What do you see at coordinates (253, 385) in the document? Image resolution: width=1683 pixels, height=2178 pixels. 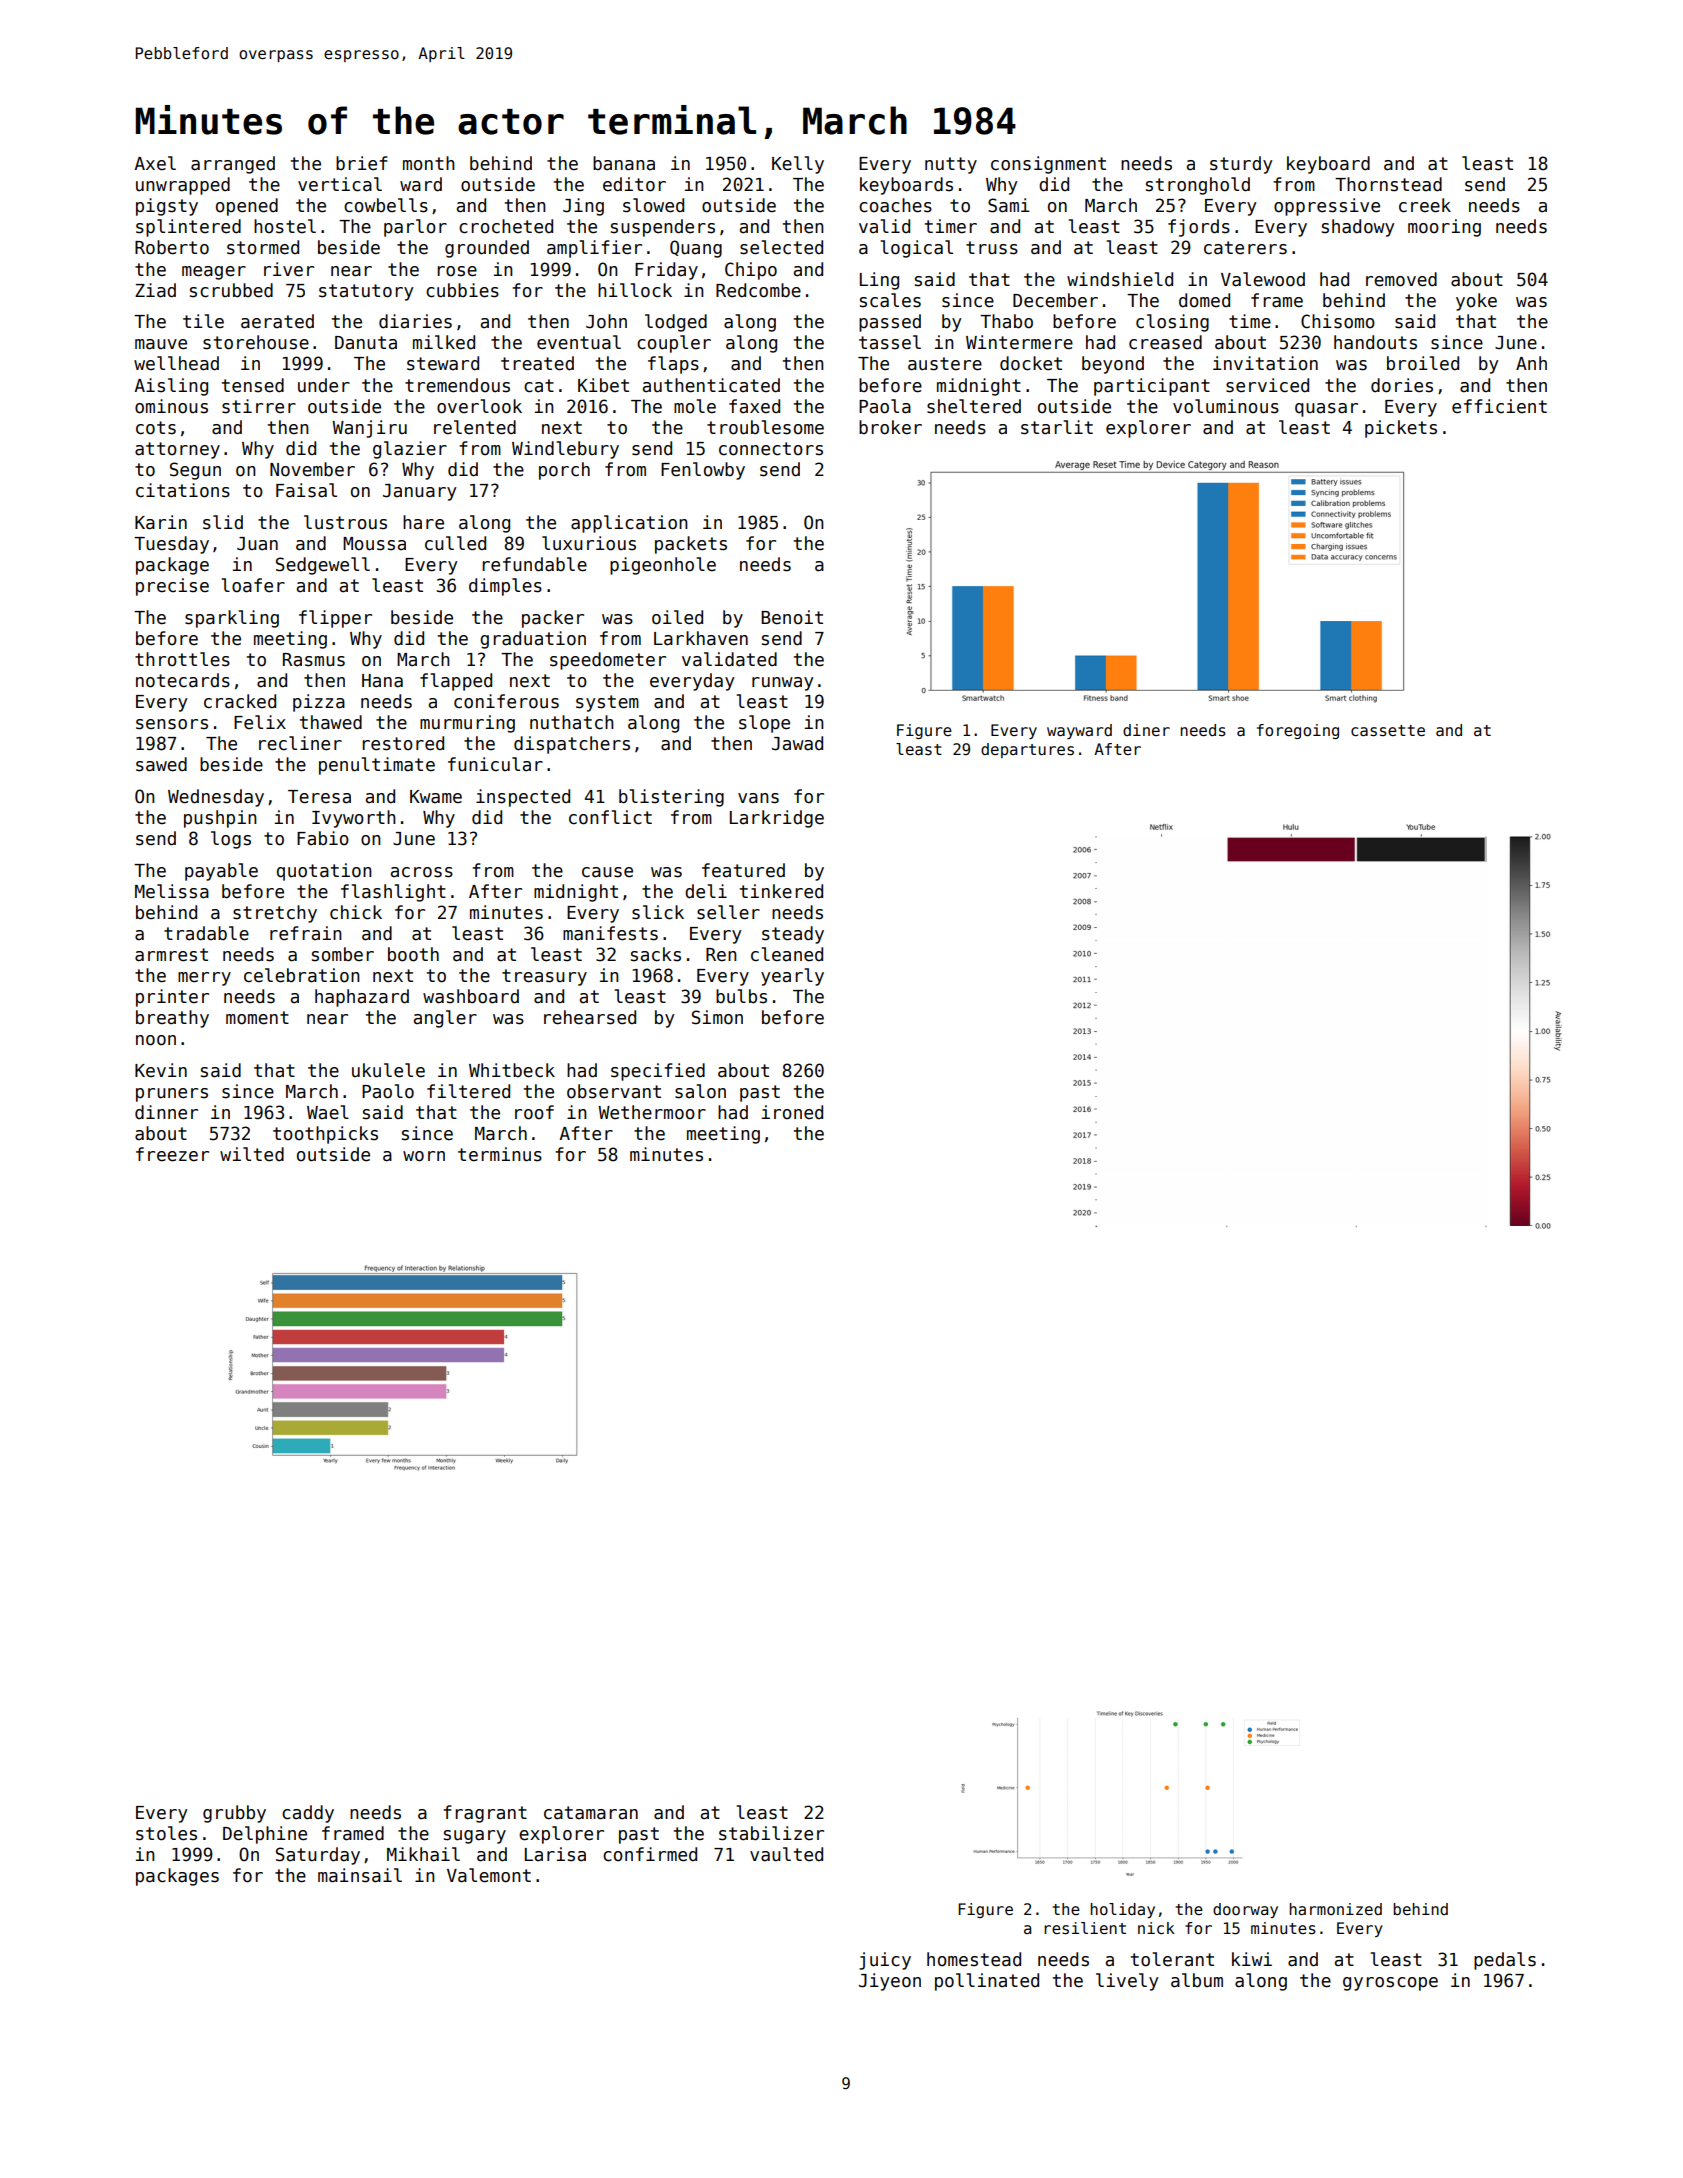 I see `tensed` at bounding box center [253, 385].
